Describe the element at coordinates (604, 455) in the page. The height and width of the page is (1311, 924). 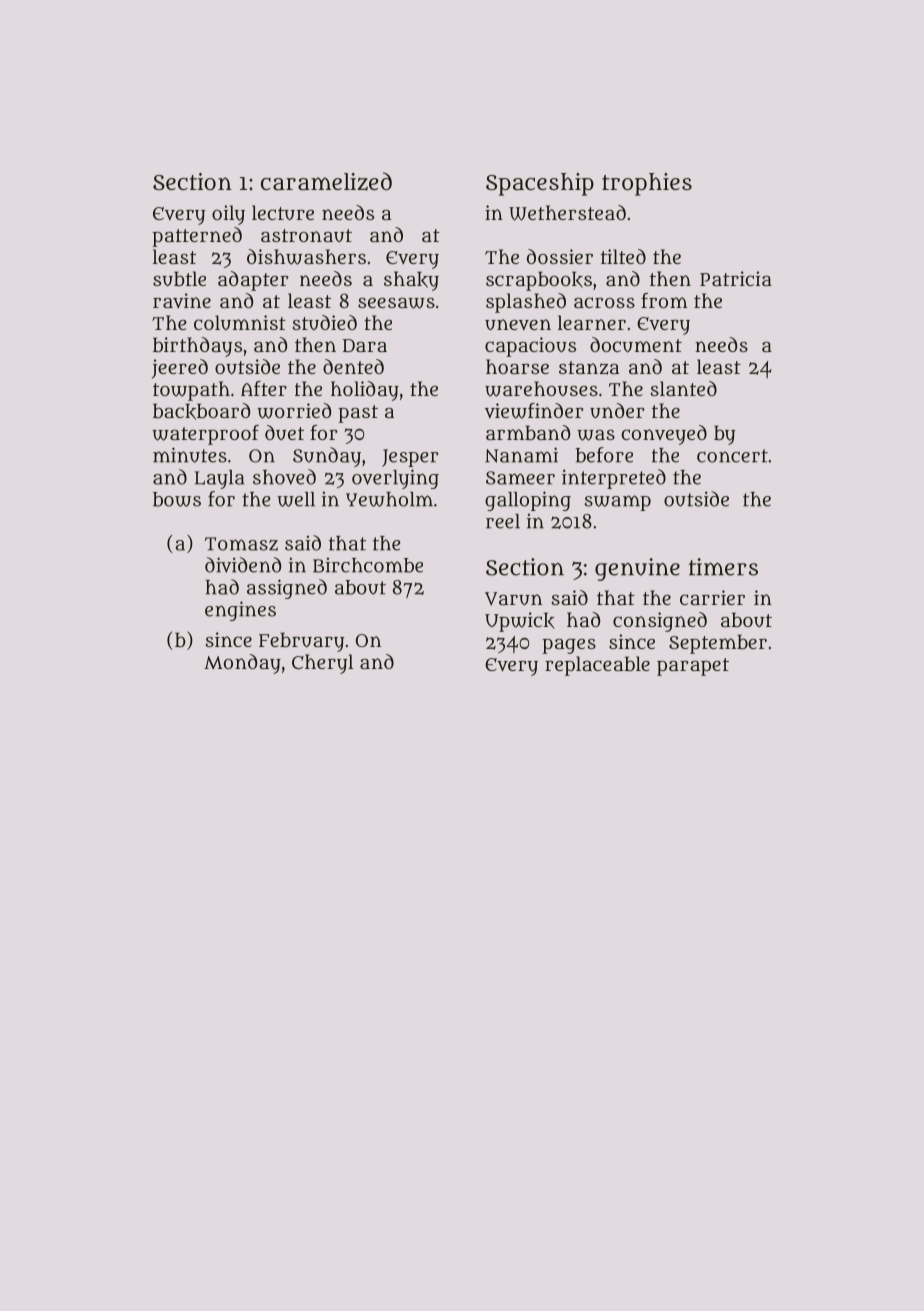
I see `before` at that location.
